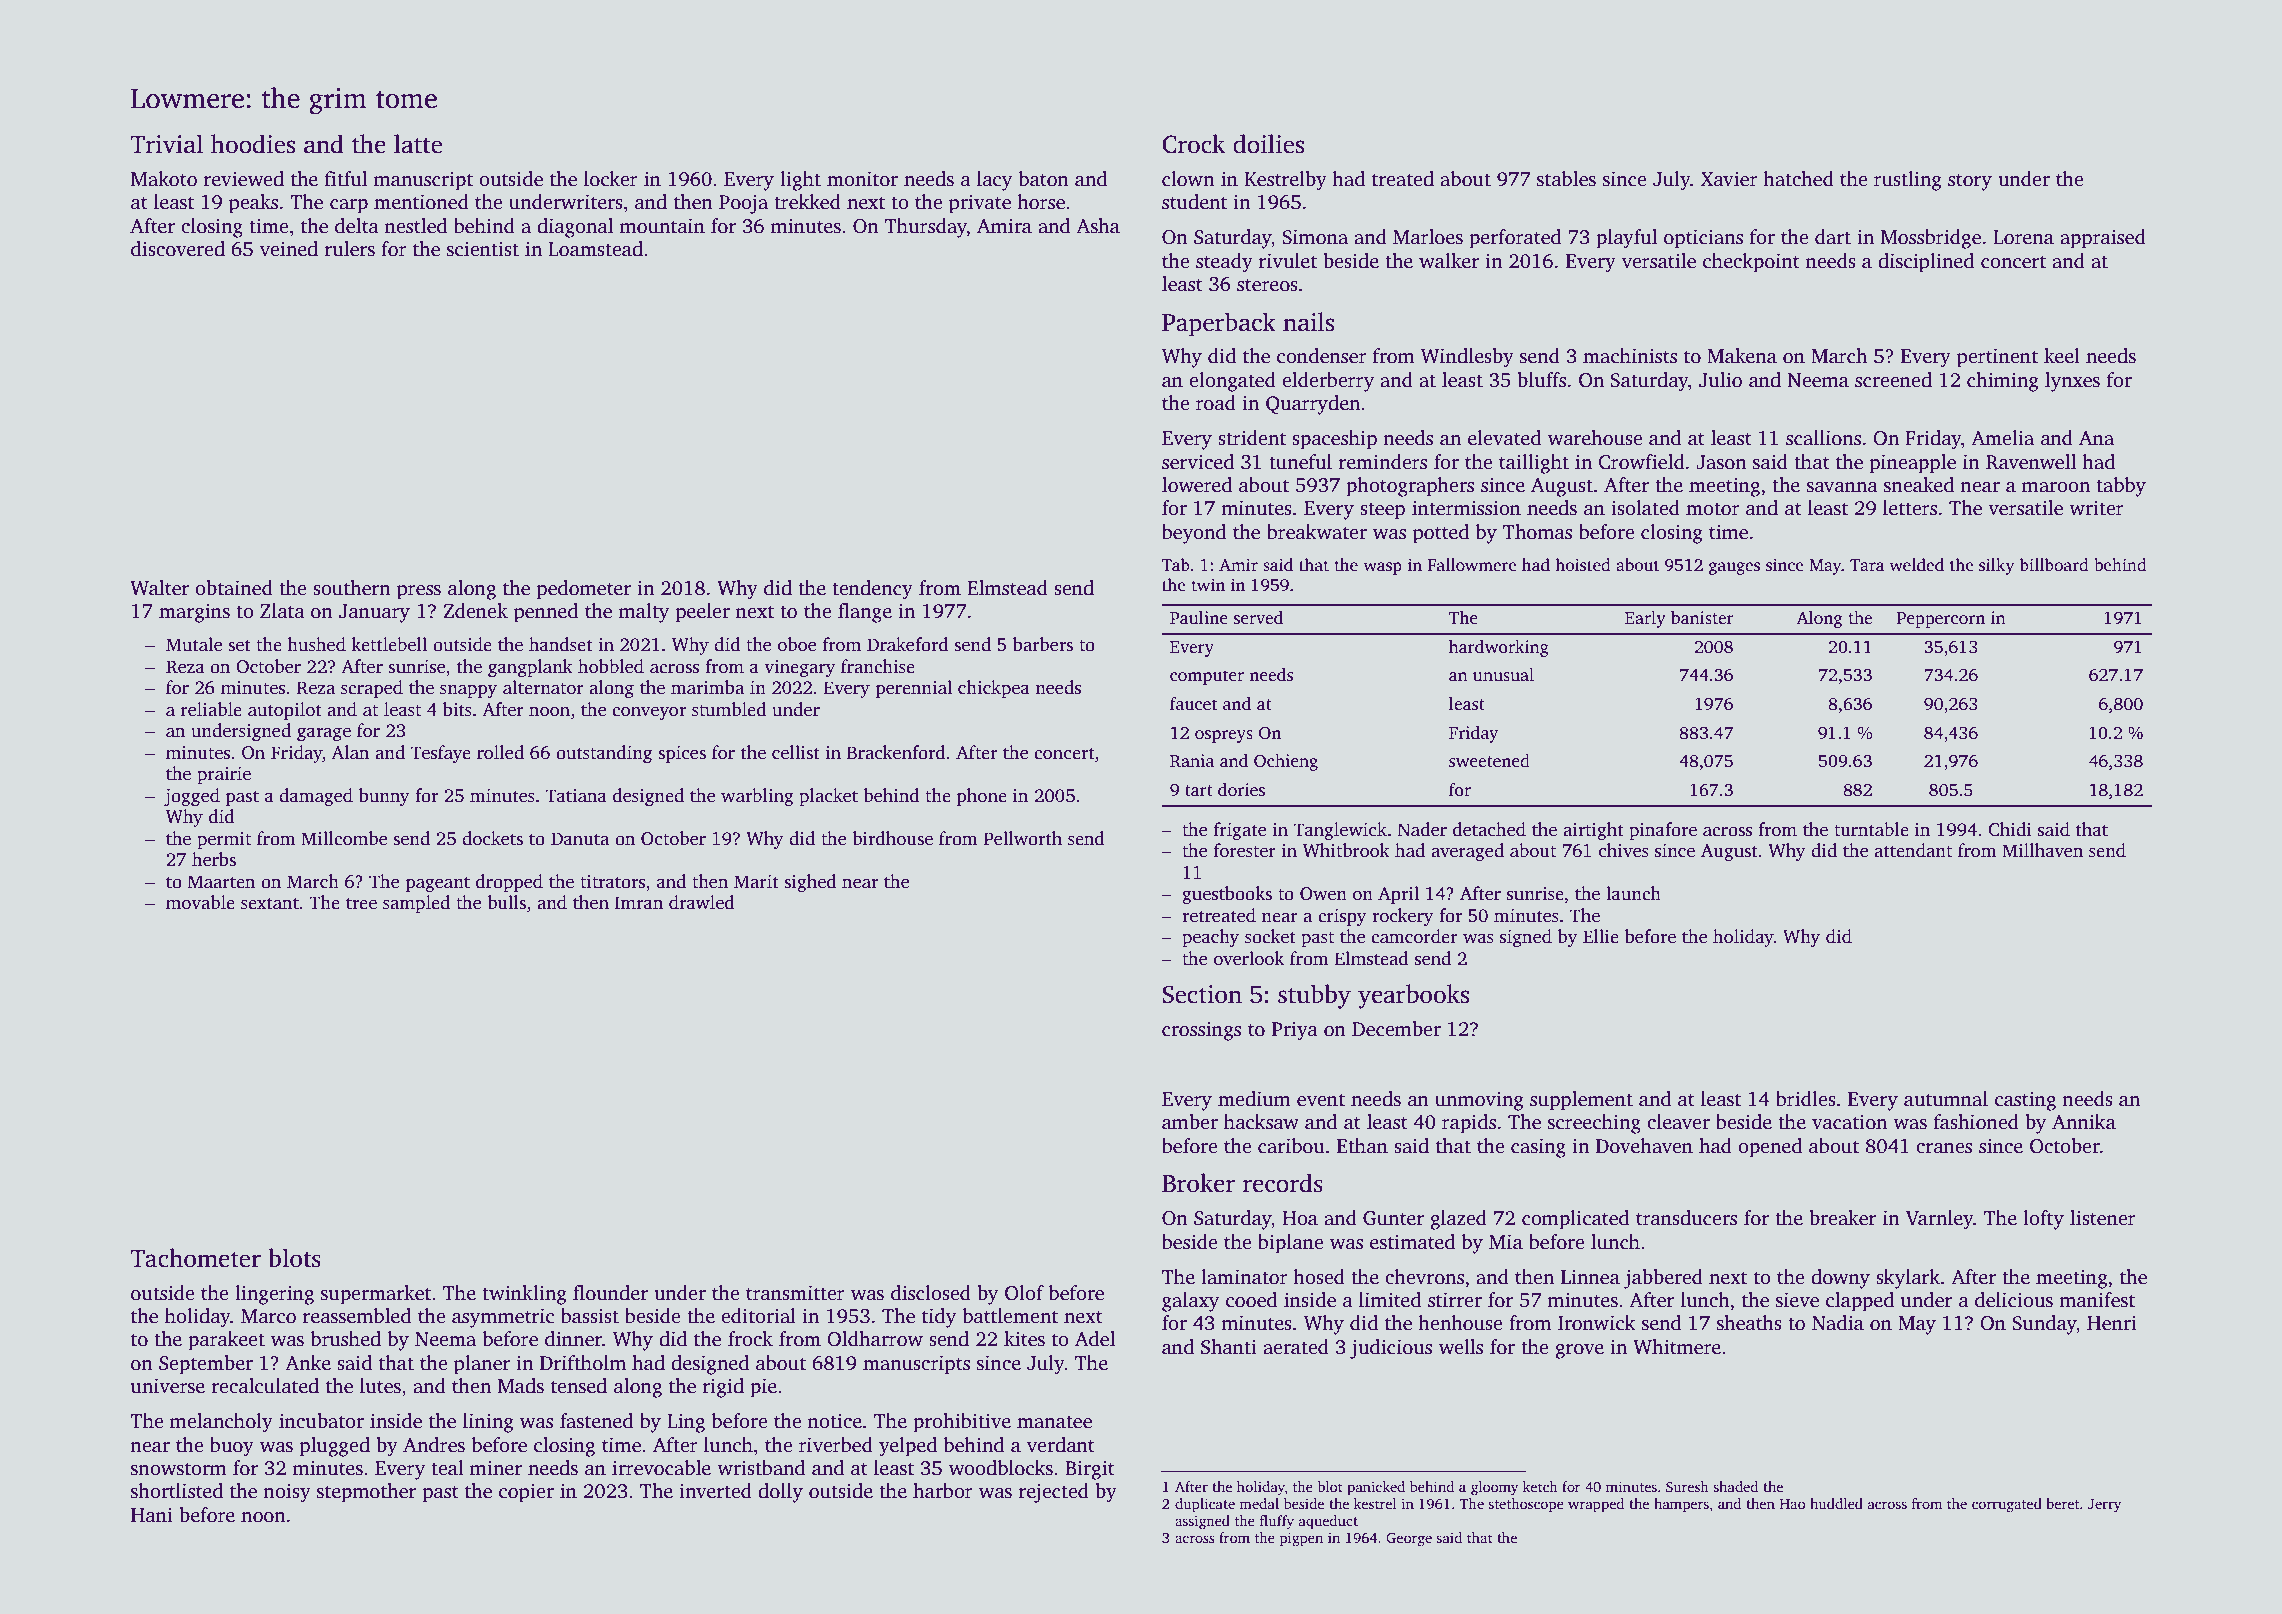 The image size is (2282, 1614). I want to click on casting, so click(2025, 1101).
